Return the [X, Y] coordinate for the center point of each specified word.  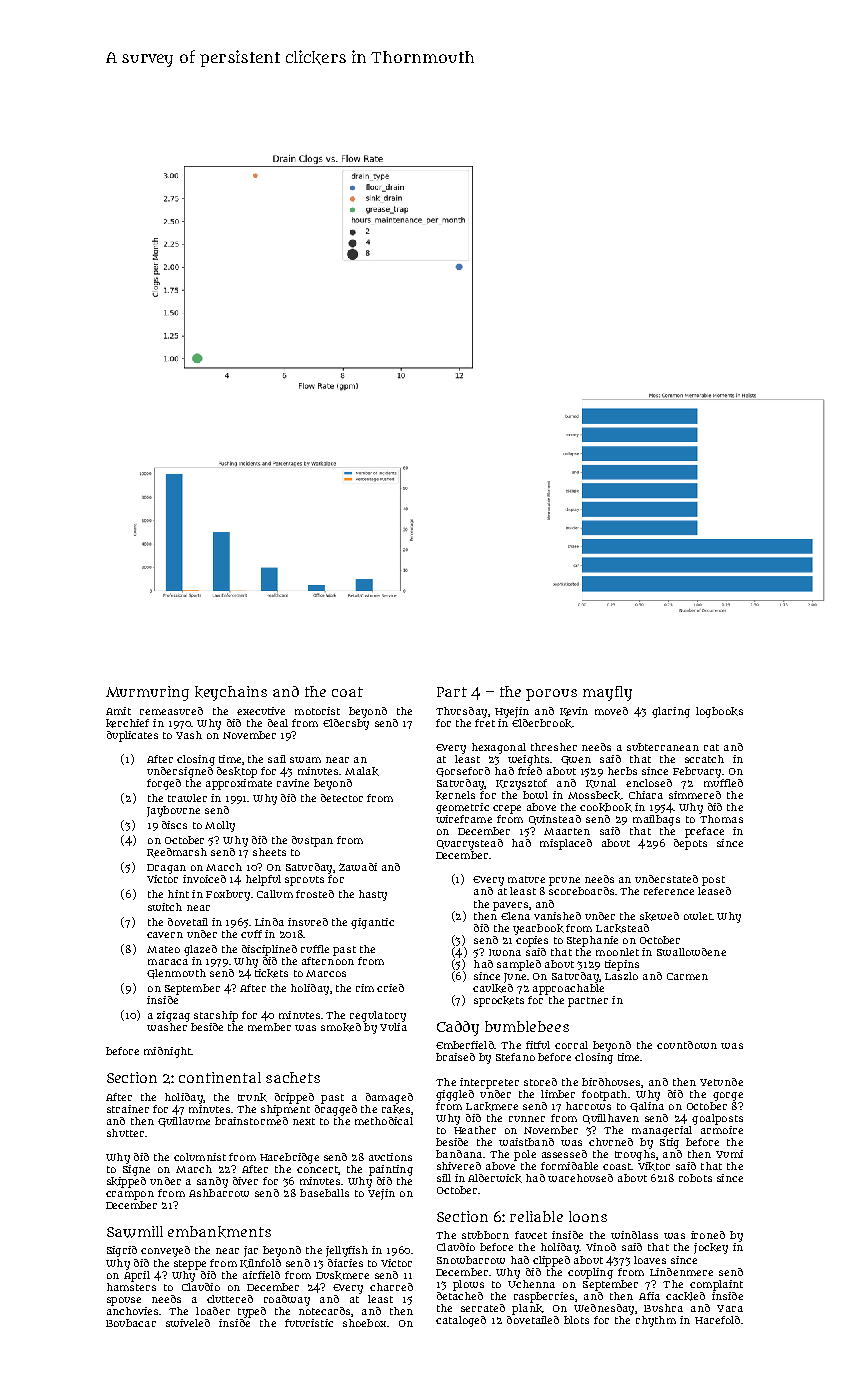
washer [167, 1027]
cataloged [461, 1321]
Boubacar [131, 1323]
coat [347, 692]
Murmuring [147, 693]
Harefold [717, 1320]
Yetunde [721, 1082]
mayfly [607, 693]
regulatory [378, 1016]
